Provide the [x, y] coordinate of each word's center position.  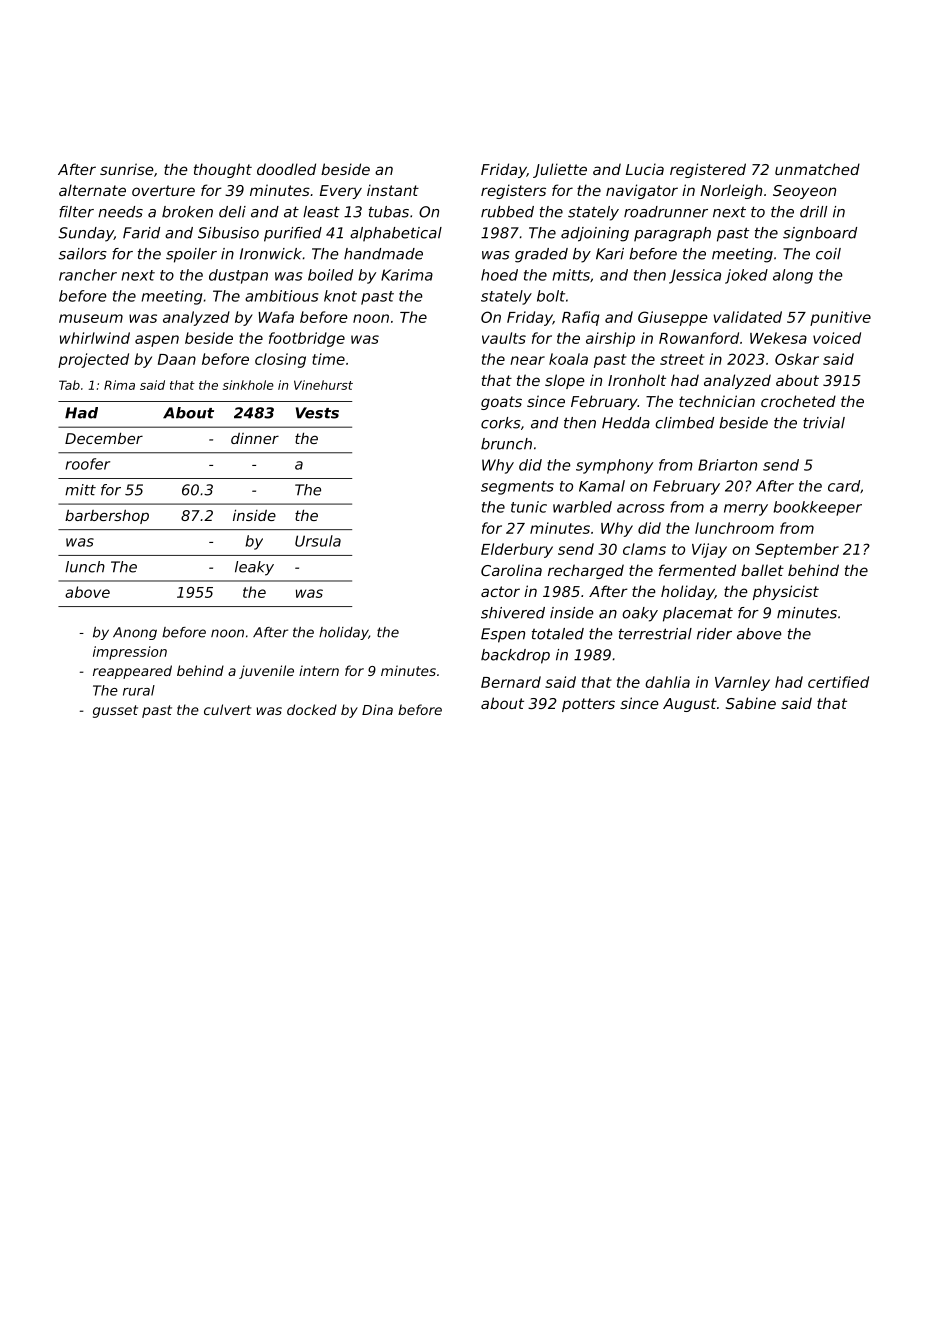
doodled [286, 169]
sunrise [127, 169]
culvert [228, 709]
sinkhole [248, 385]
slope [565, 381]
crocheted [798, 401]
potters [588, 705]
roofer [87, 464]
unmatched [817, 169]
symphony [614, 466]
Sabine [751, 703]
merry [746, 510]
